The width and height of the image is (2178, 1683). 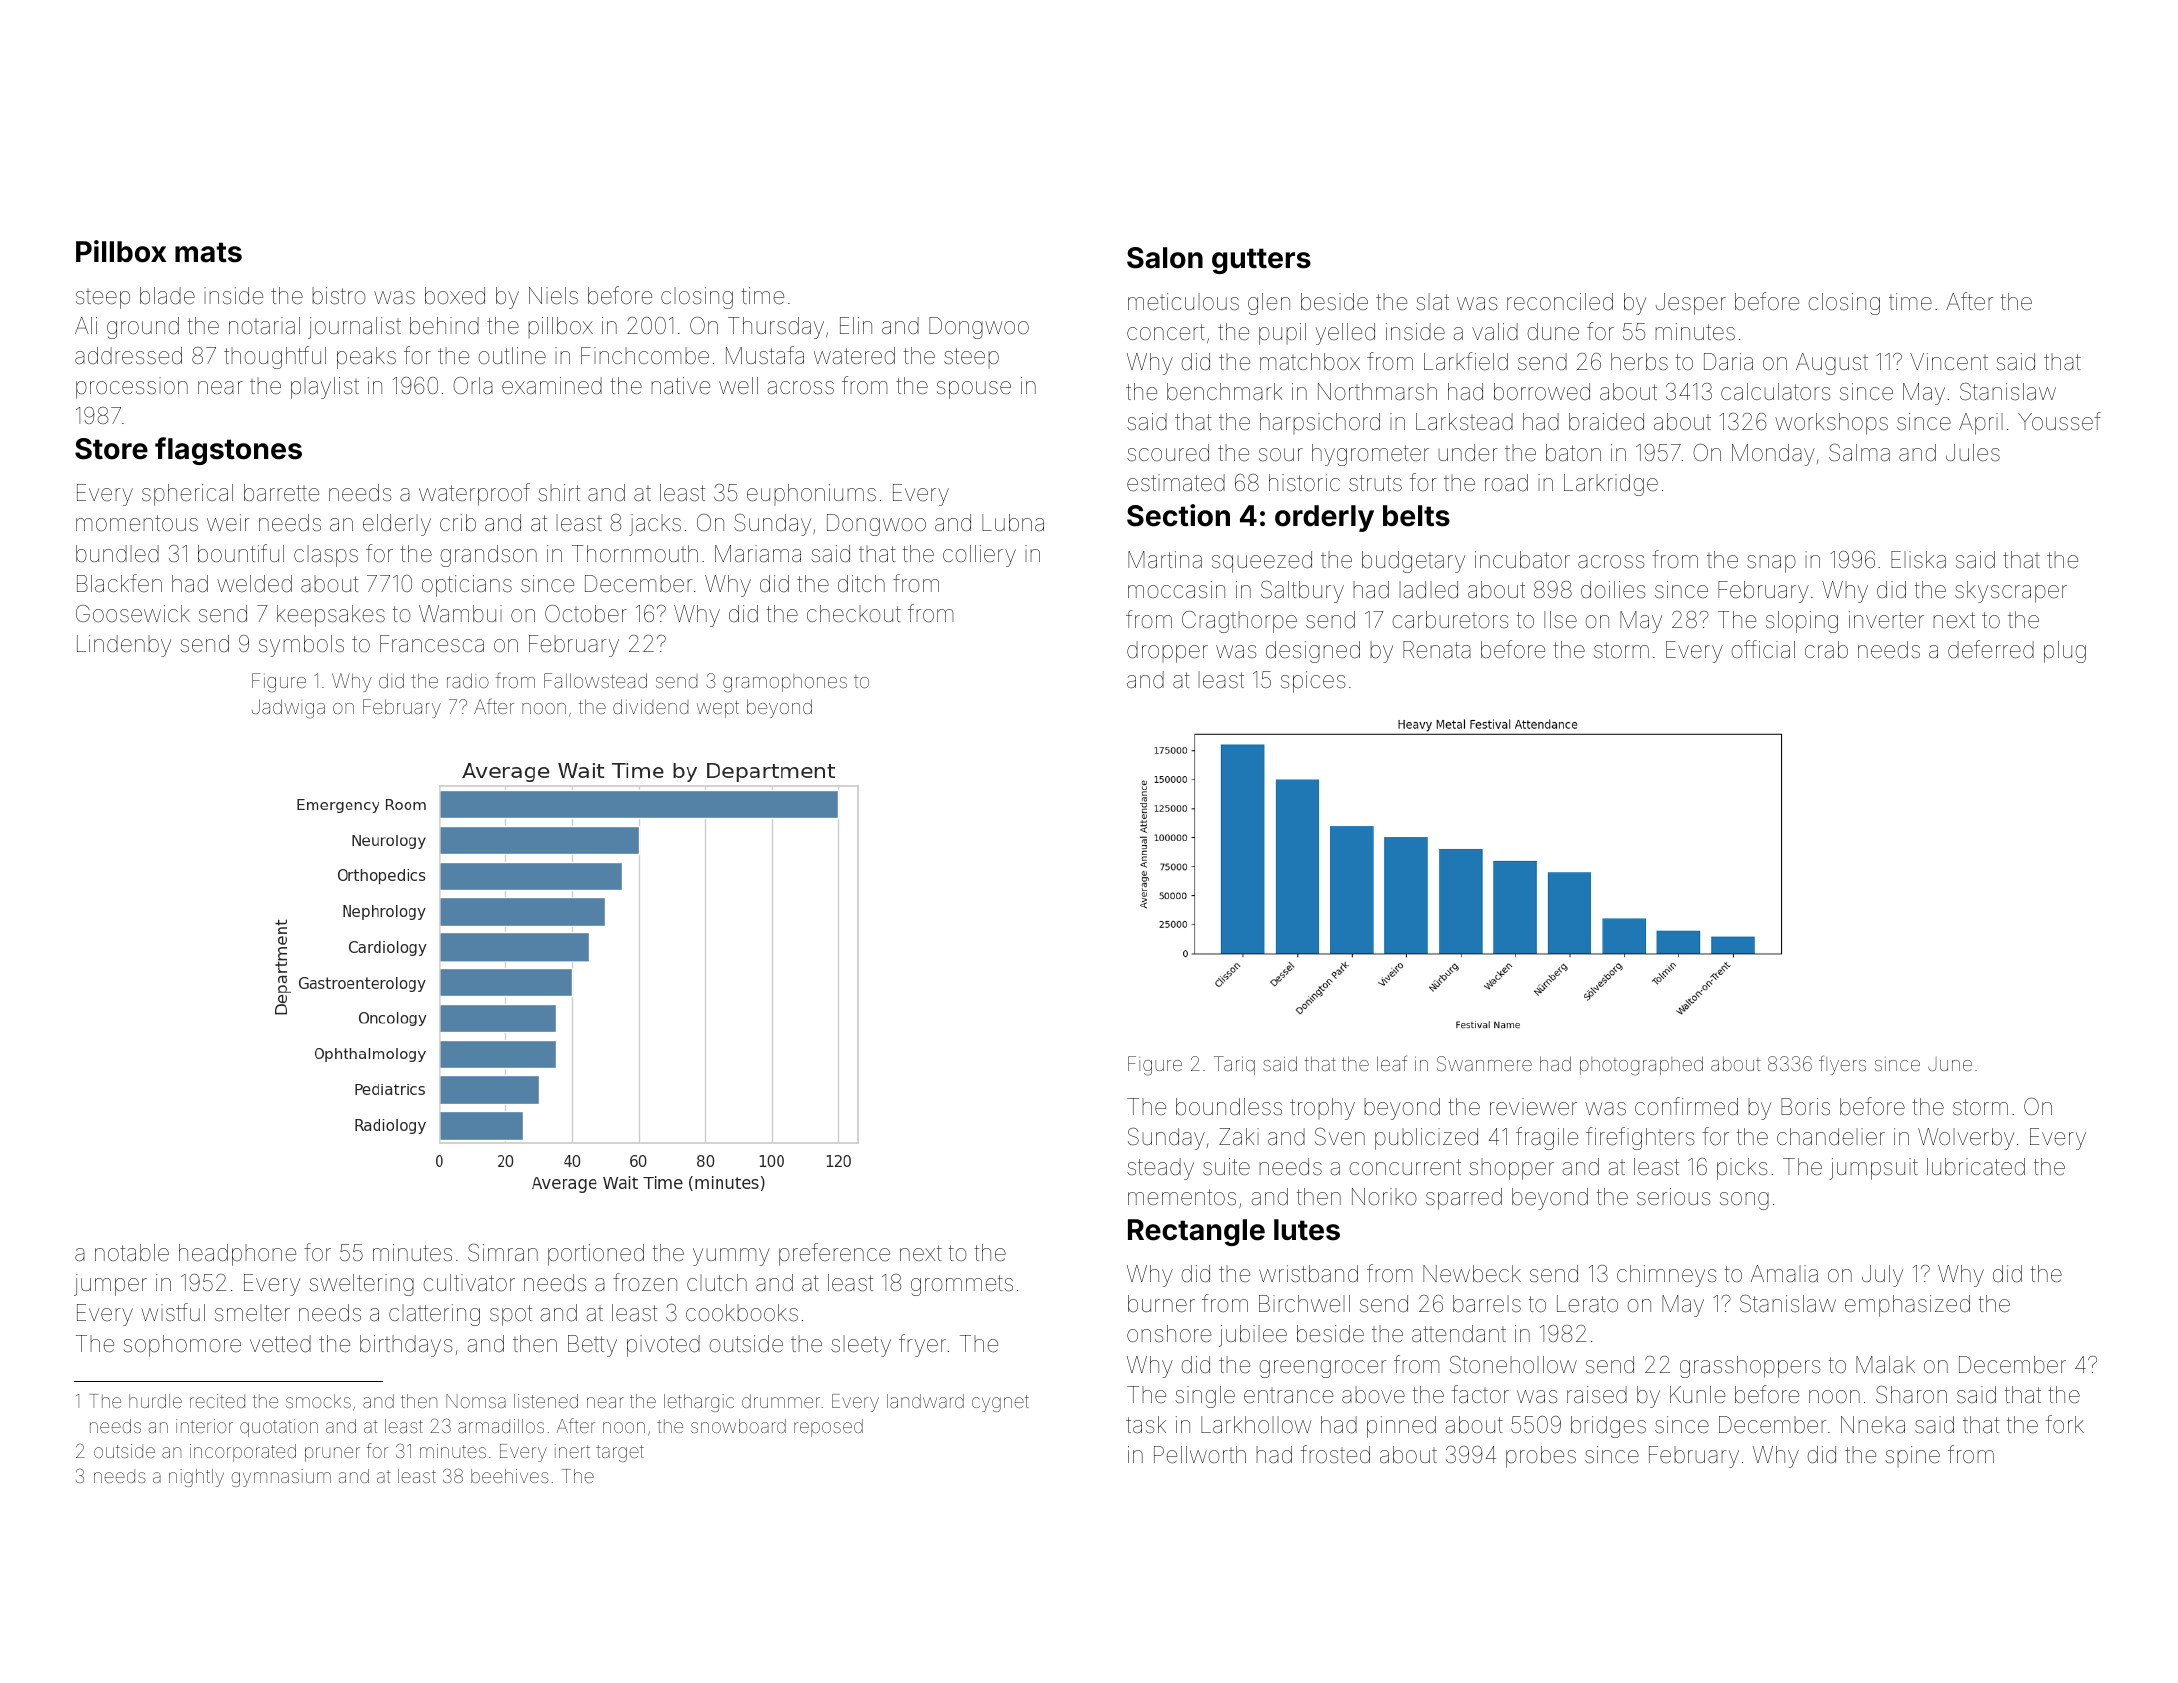 I want to click on flyers, so click(x=1842, y=1065).
